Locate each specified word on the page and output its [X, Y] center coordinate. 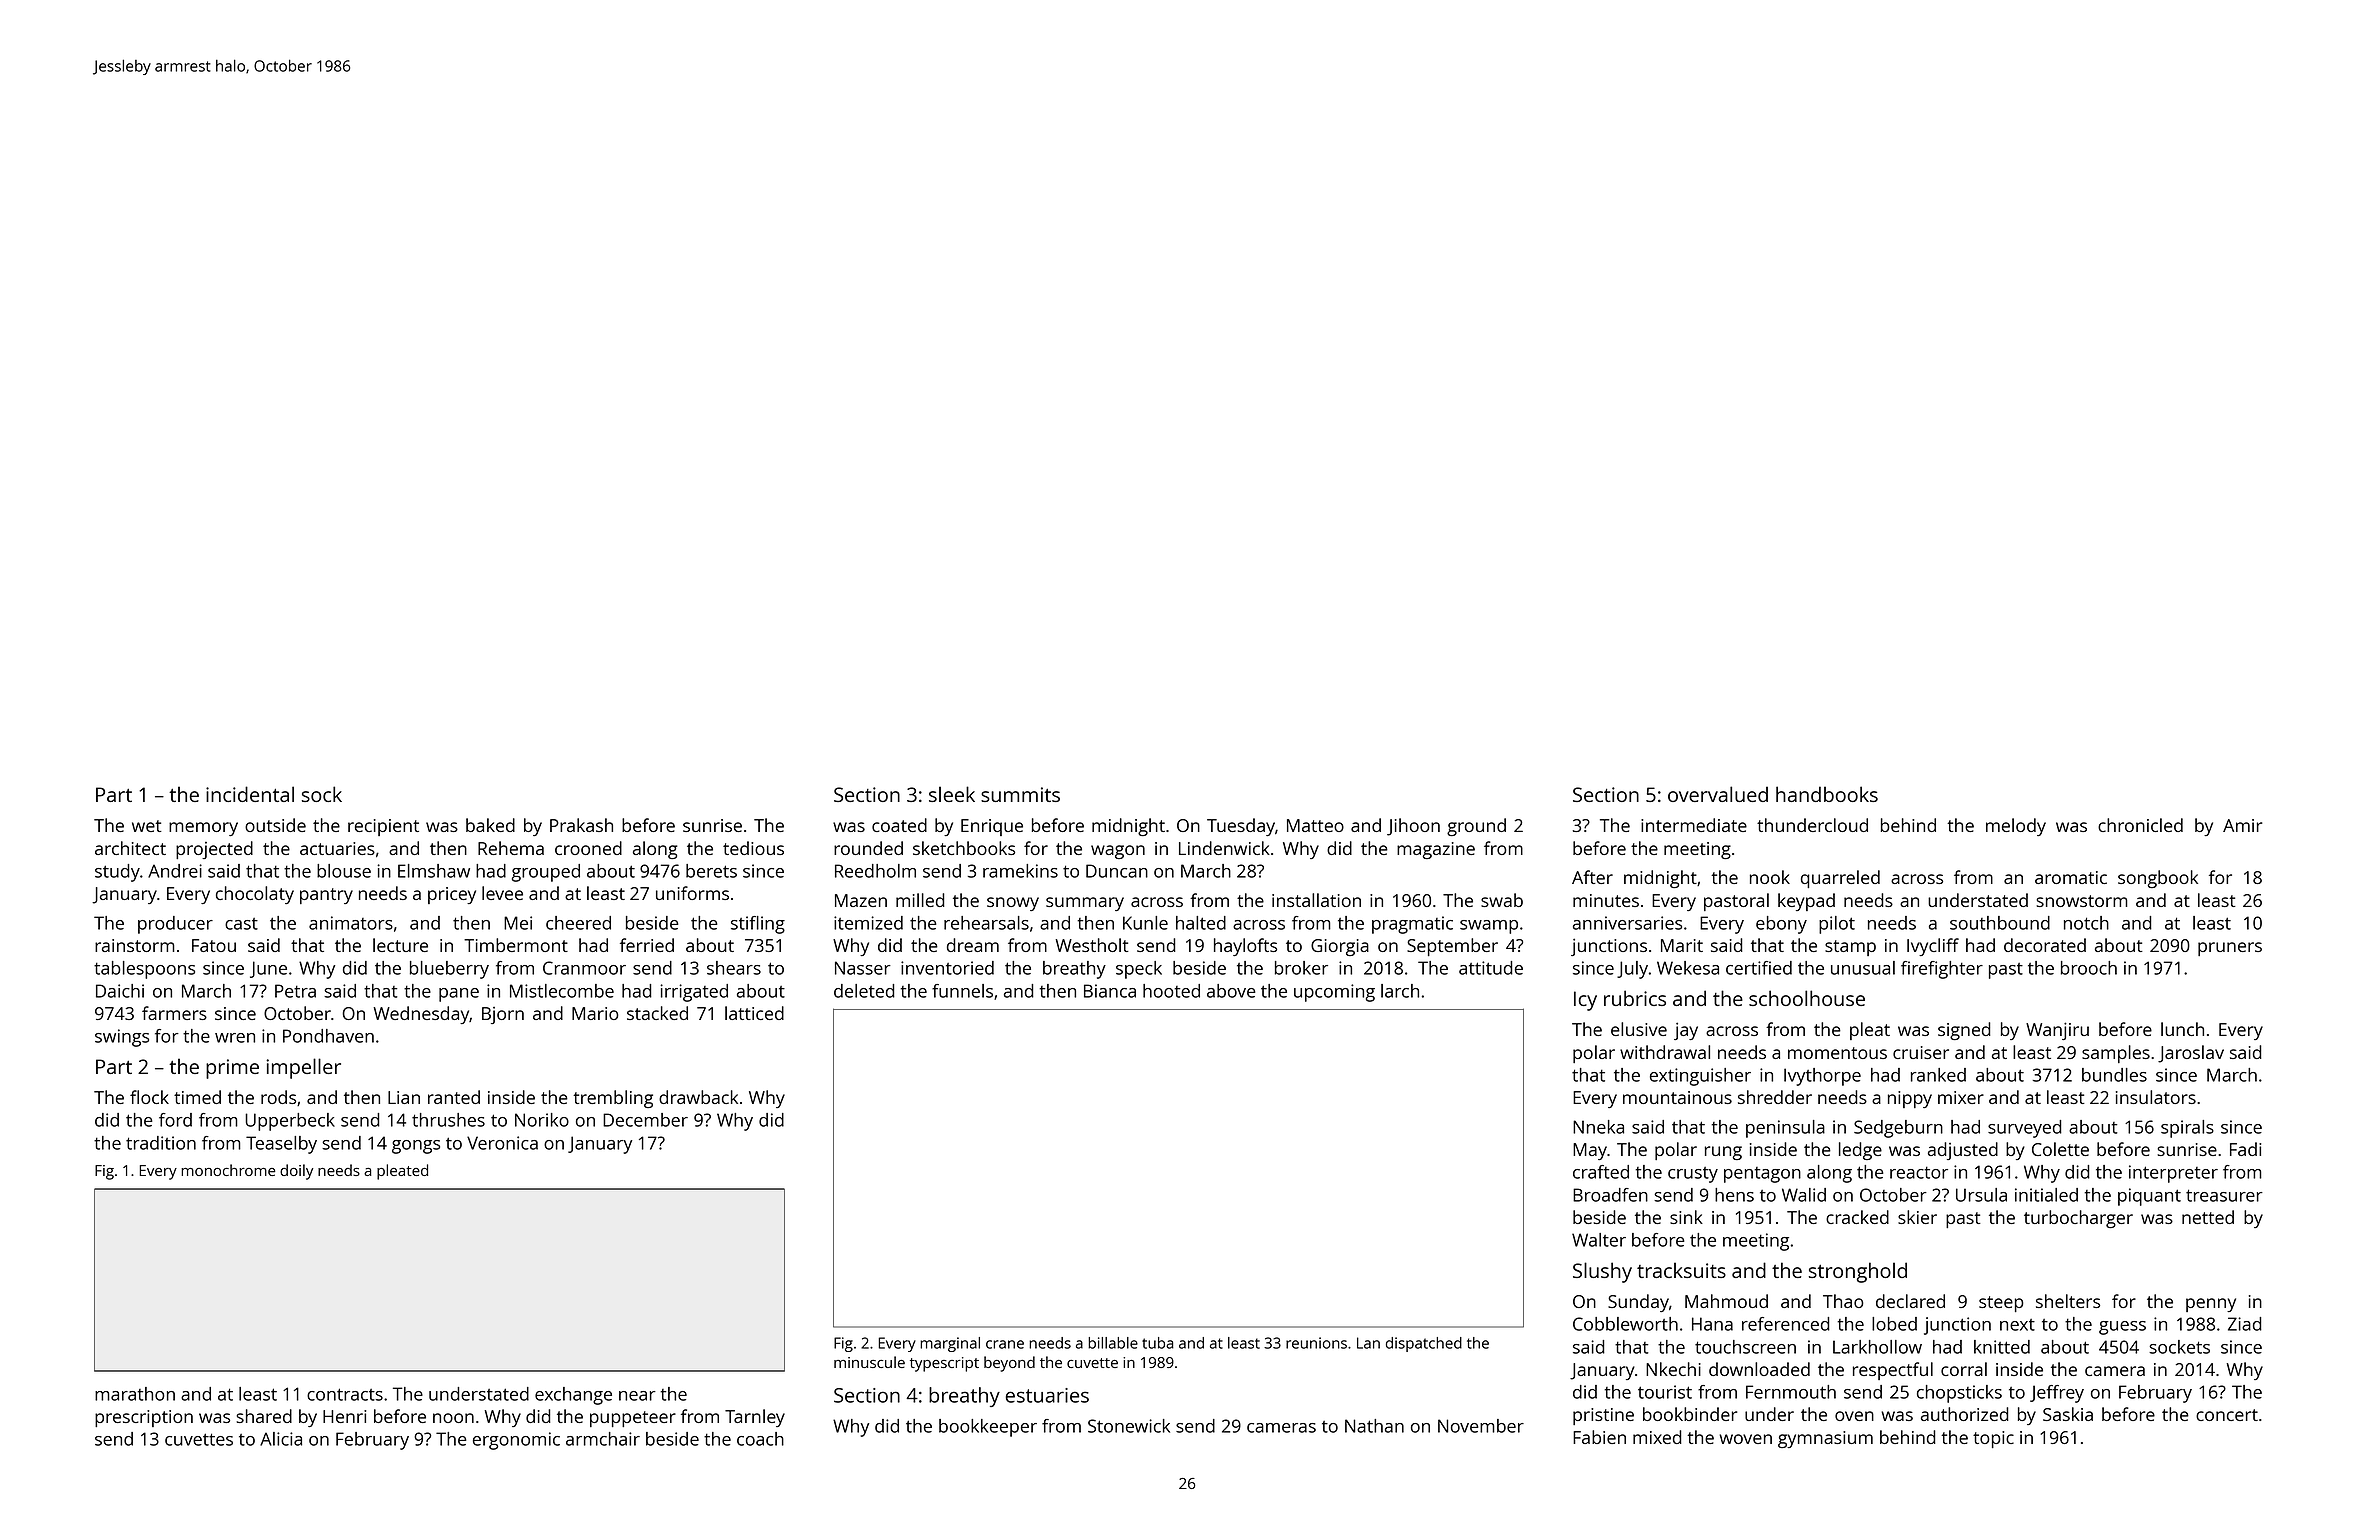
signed [1964, 1031]
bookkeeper [988, 1428]
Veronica [502, 1143]
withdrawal [1665, 1052]
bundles [2114, 1075]
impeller [303, 1068]
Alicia [281, 1439]
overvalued [1718, 794]
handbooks [1827, 794]
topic [1993, 1439]
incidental [250, 794]
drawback [698, 1097]
